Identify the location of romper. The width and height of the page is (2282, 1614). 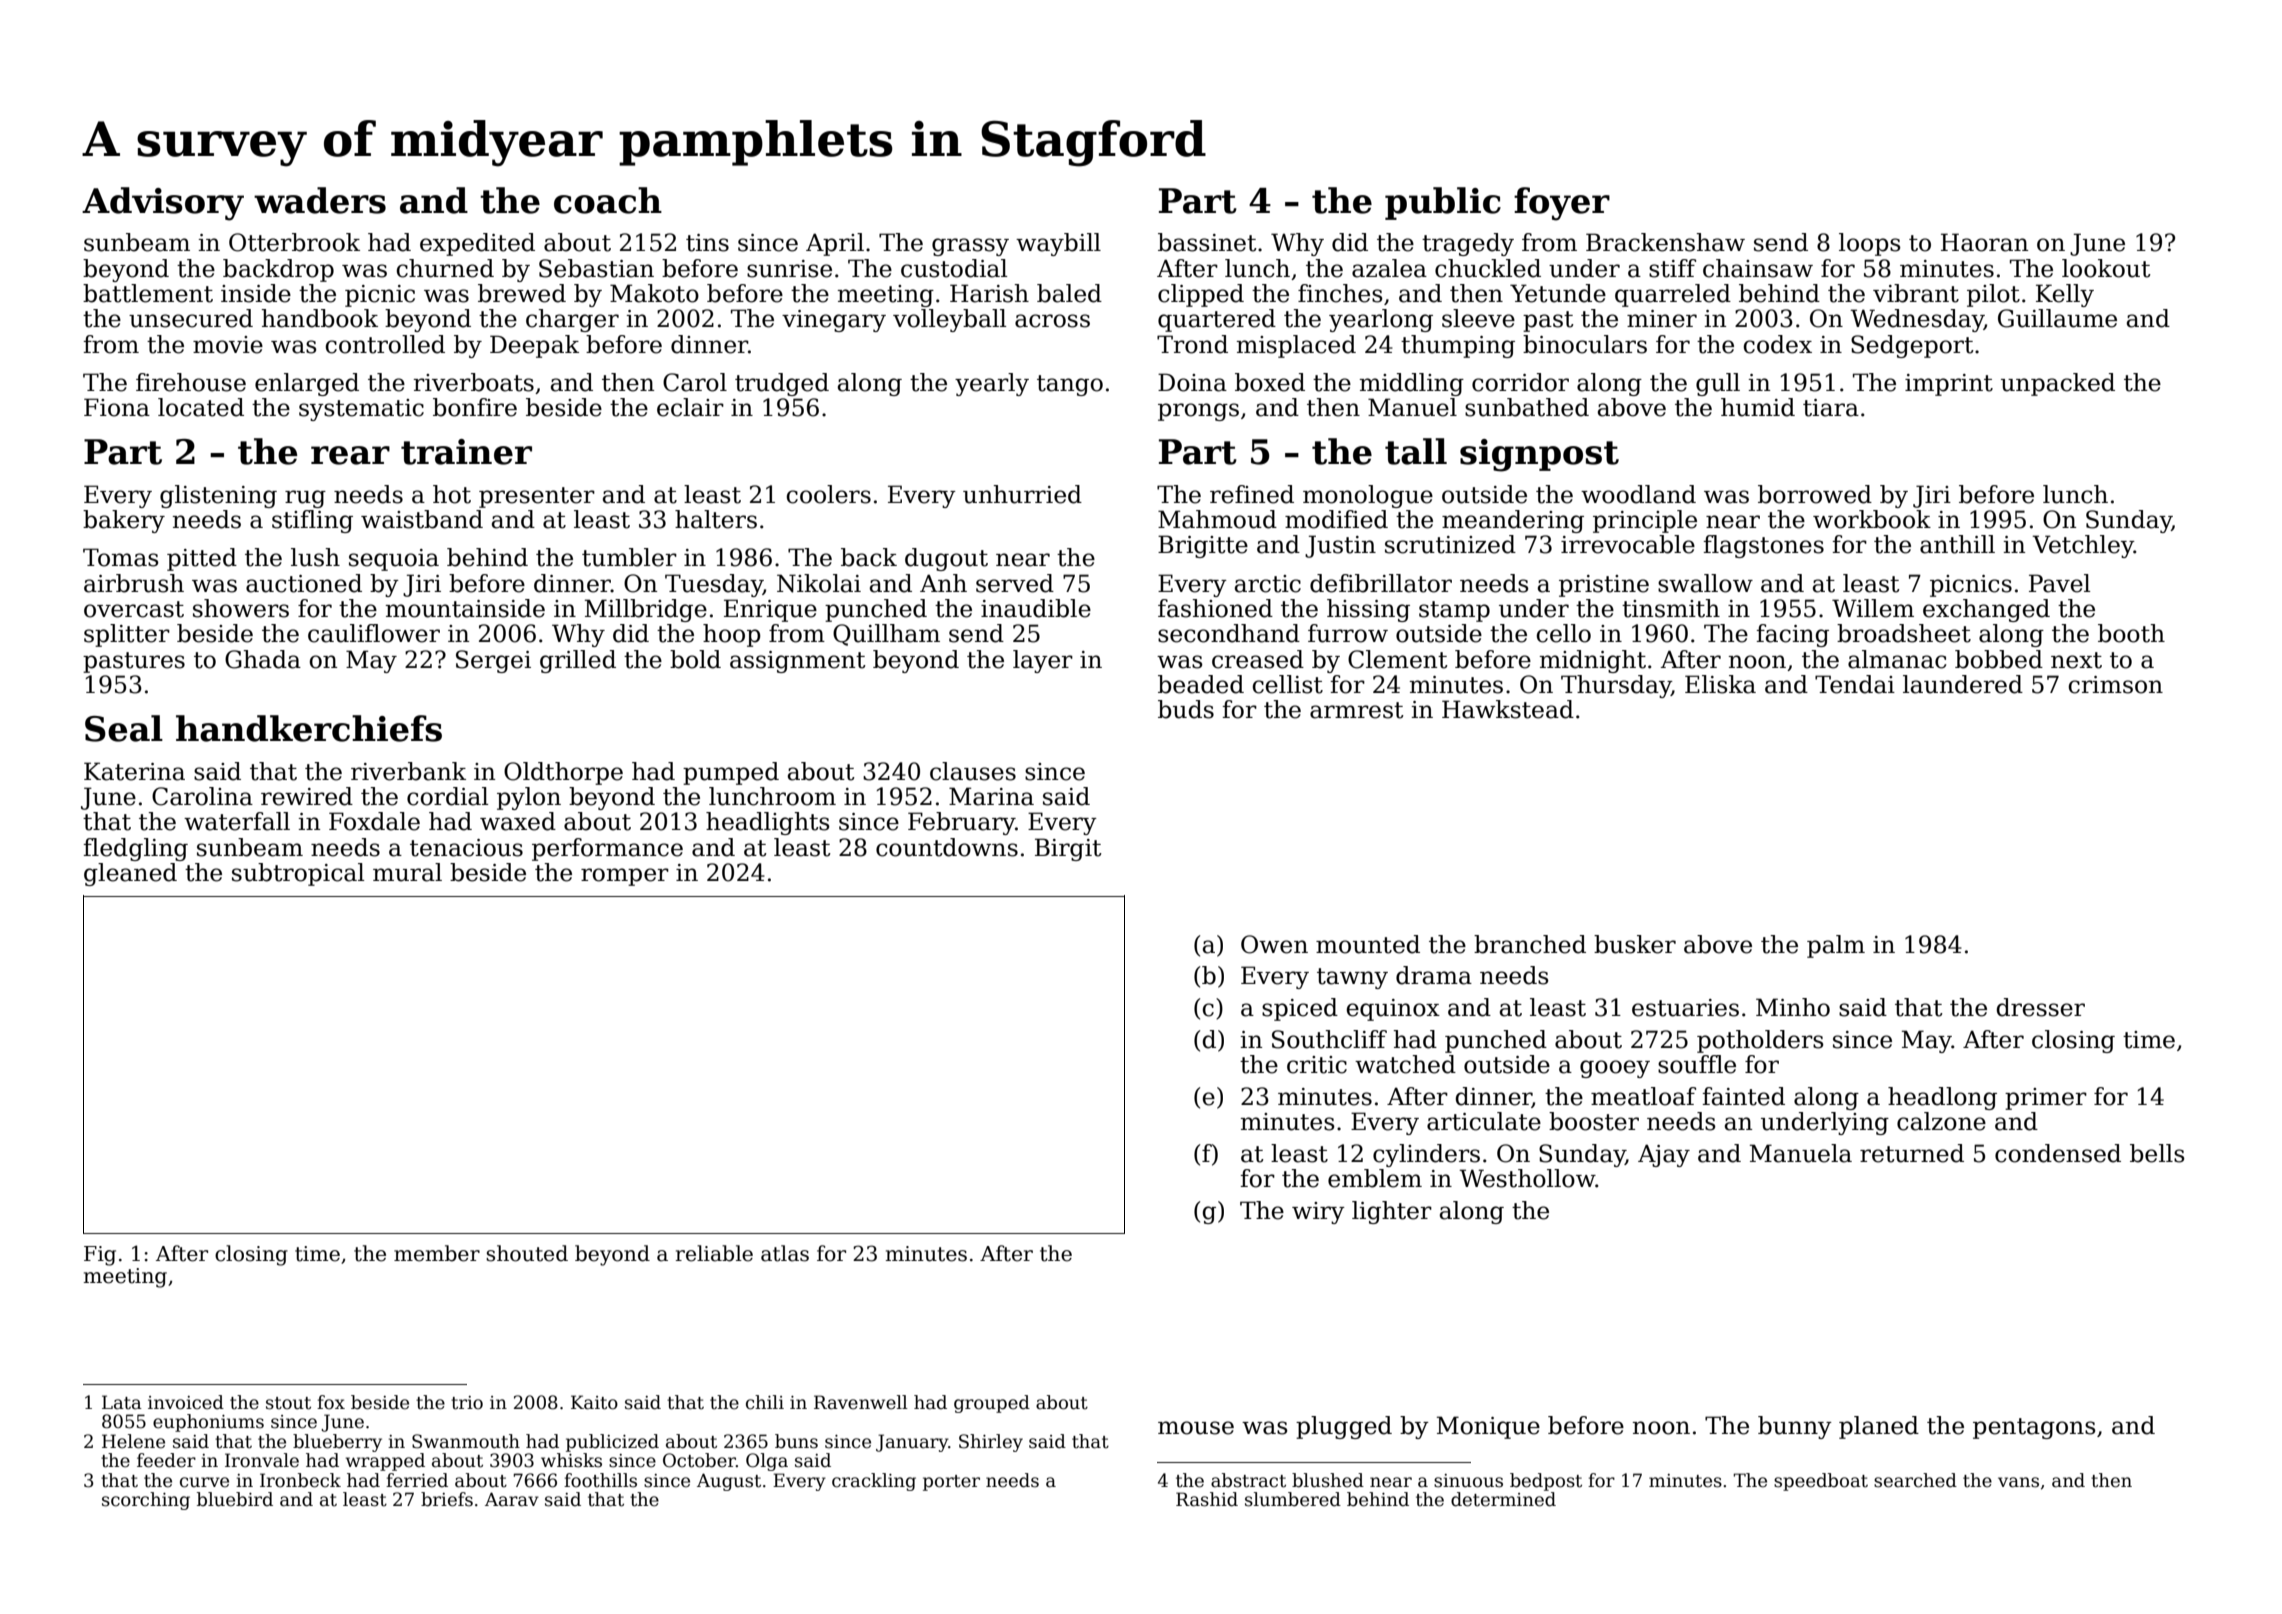
(625, 877).
